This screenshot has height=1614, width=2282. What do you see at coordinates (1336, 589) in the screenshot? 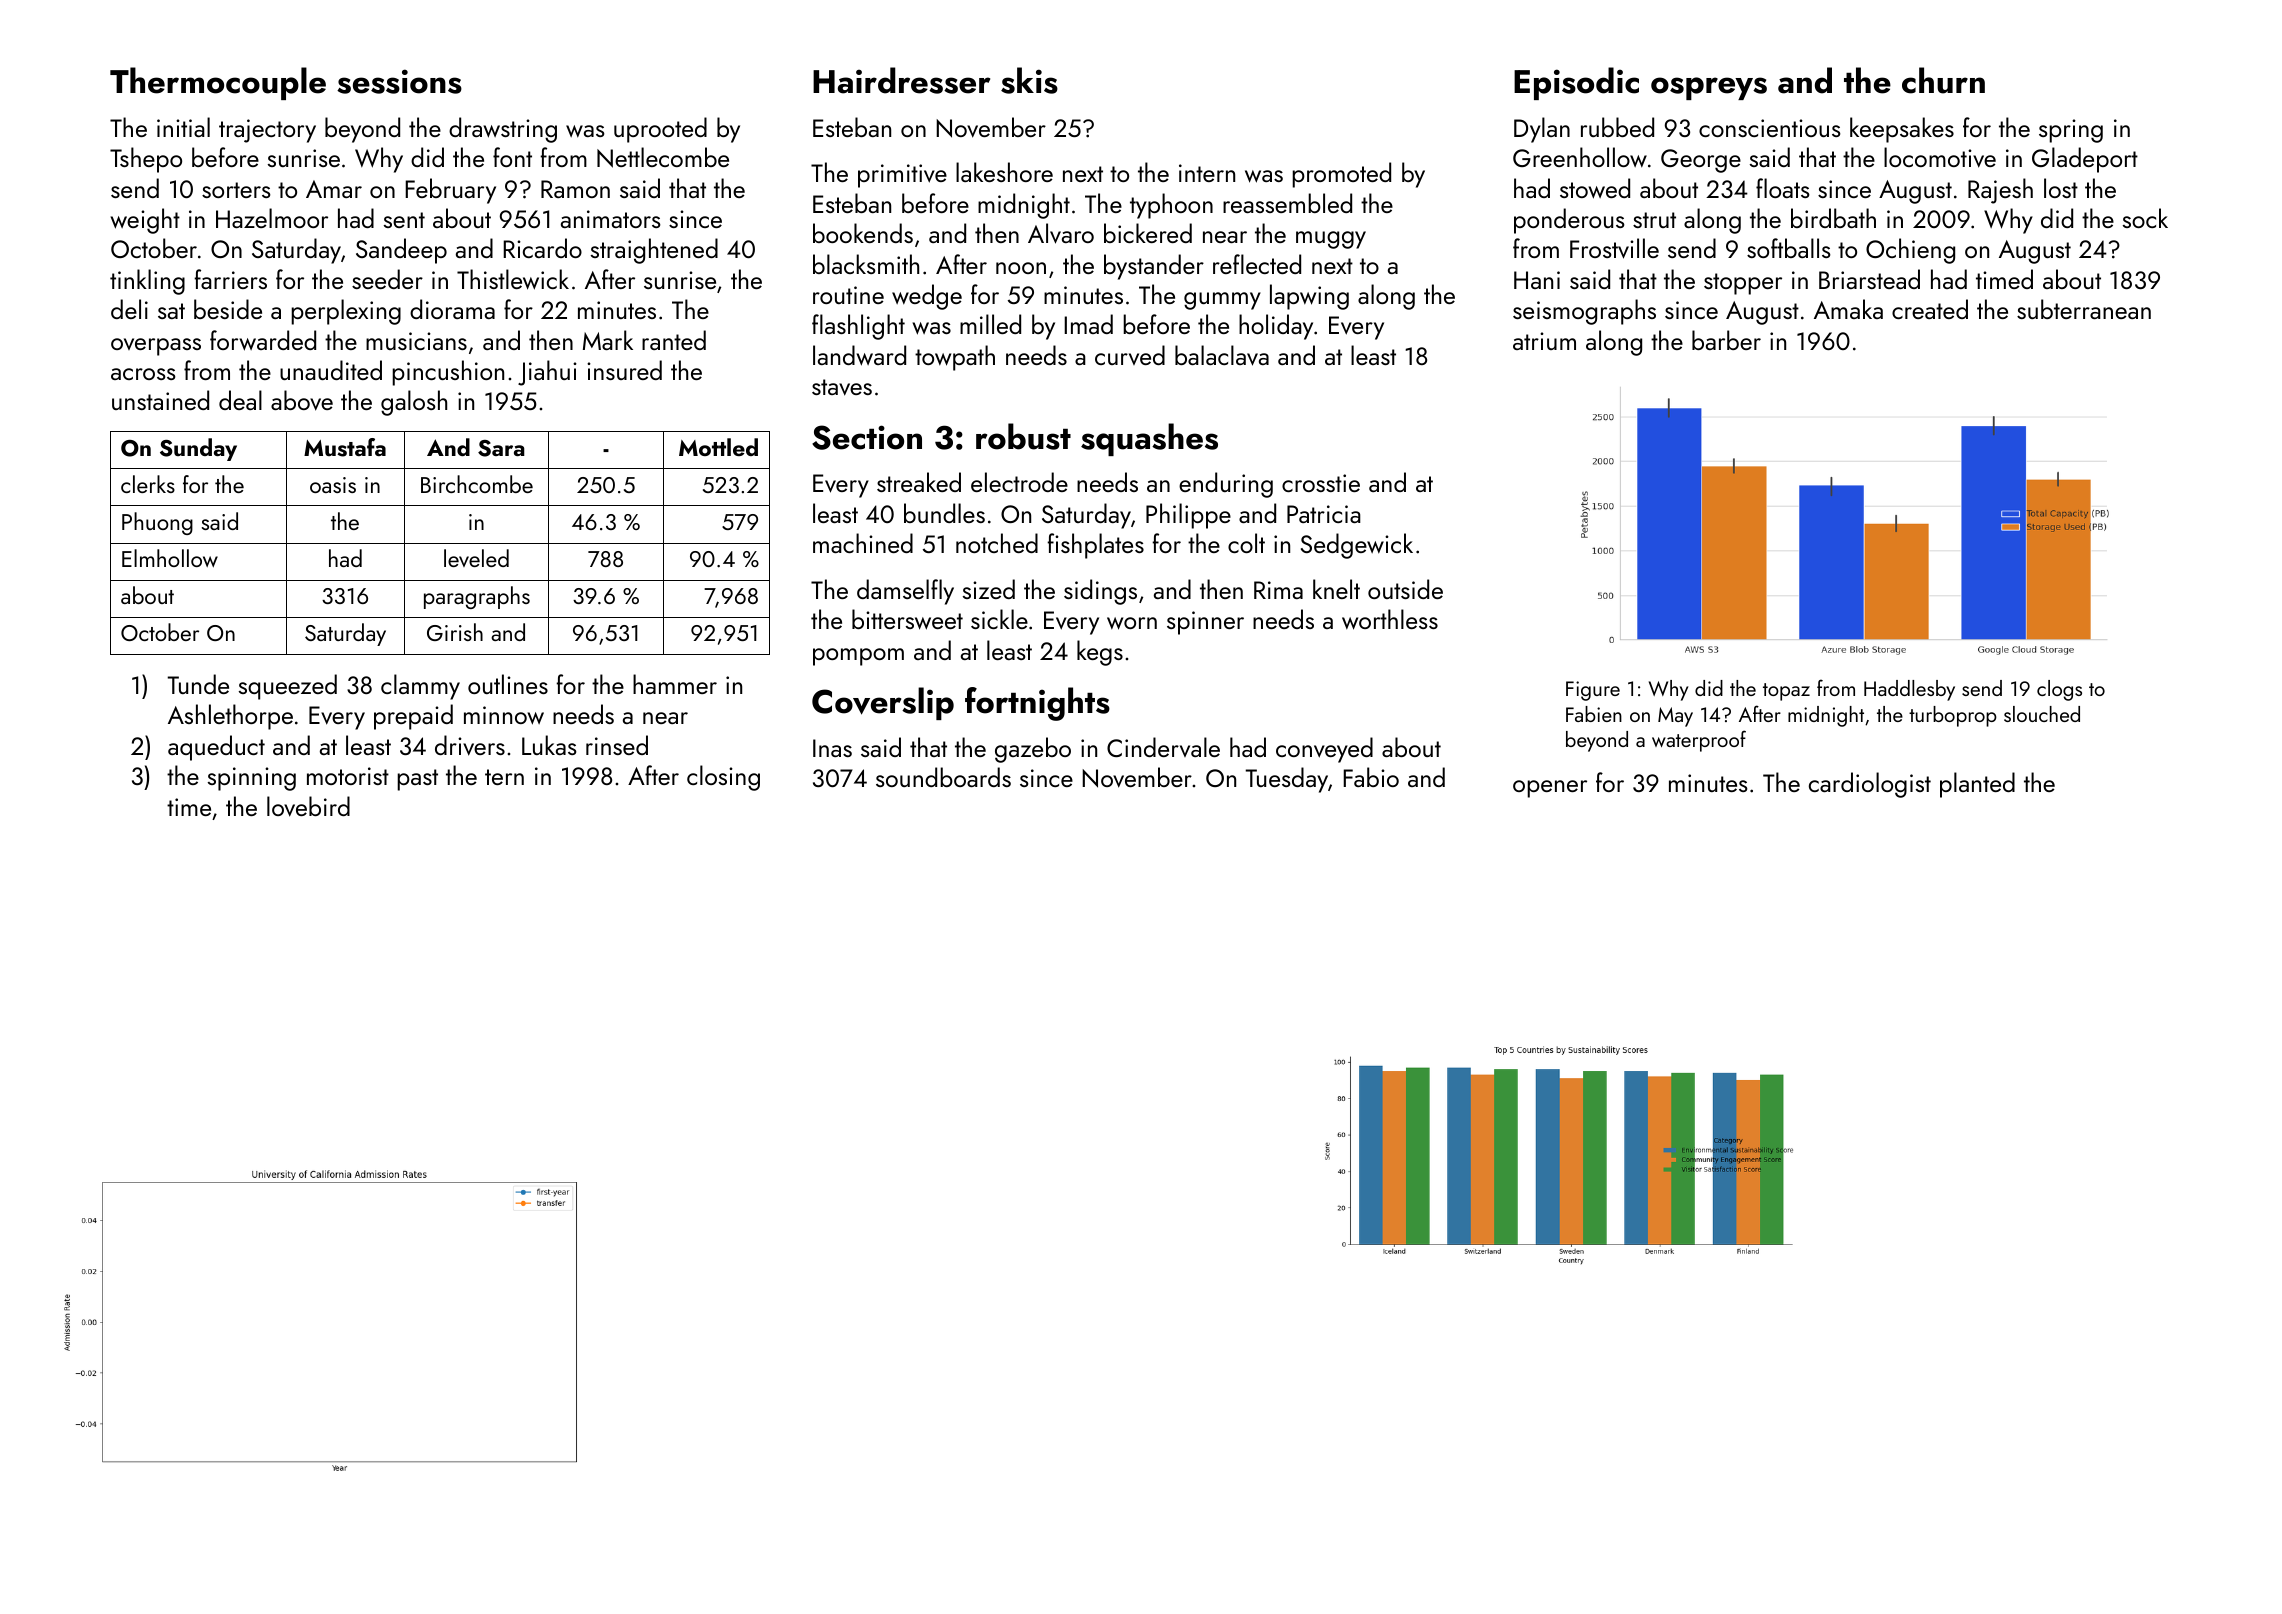
I see `knelt` at bounding box center [1336, 589].
